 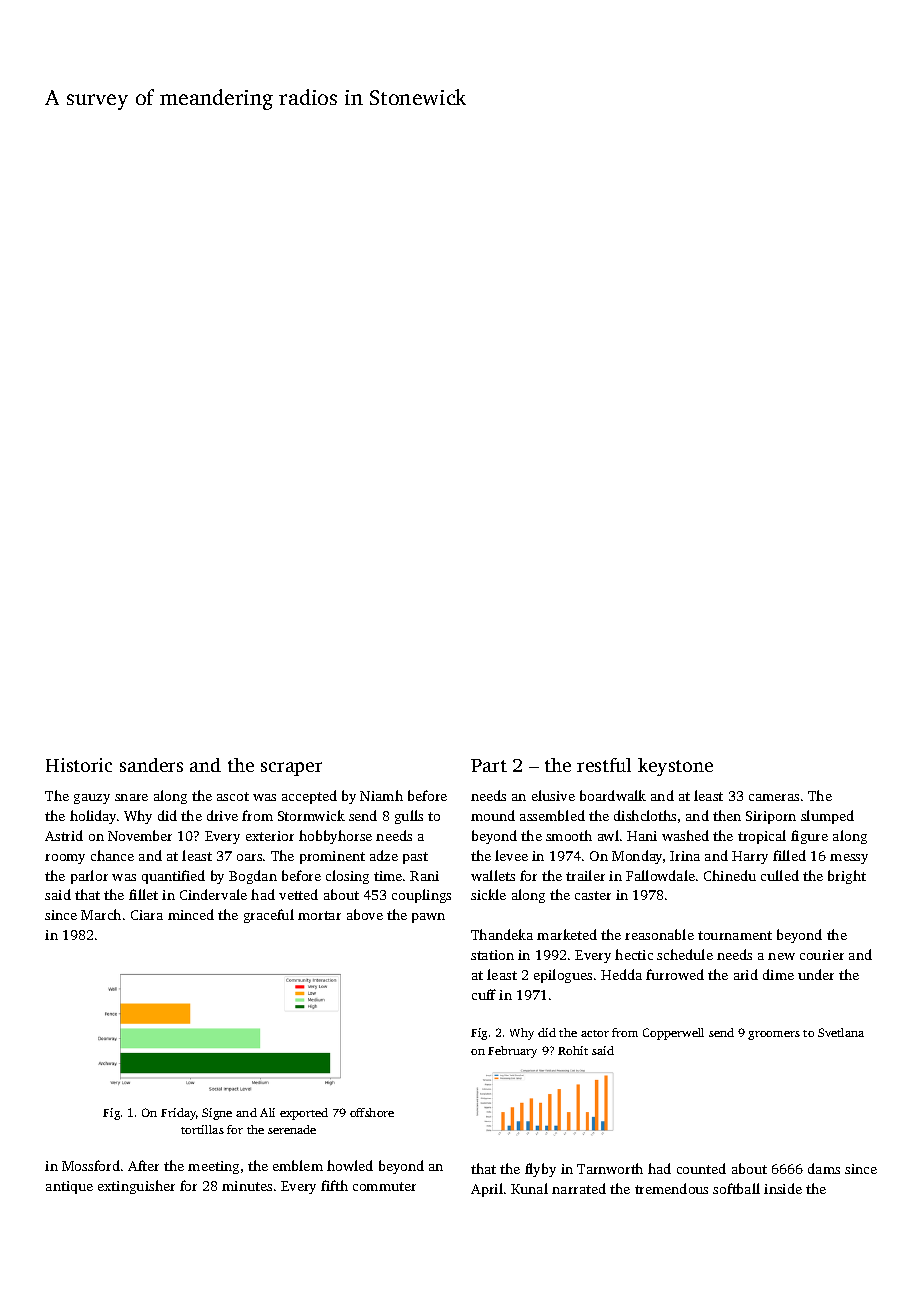 I want to click on Tarnworth, so click(x=610, y=1168).
